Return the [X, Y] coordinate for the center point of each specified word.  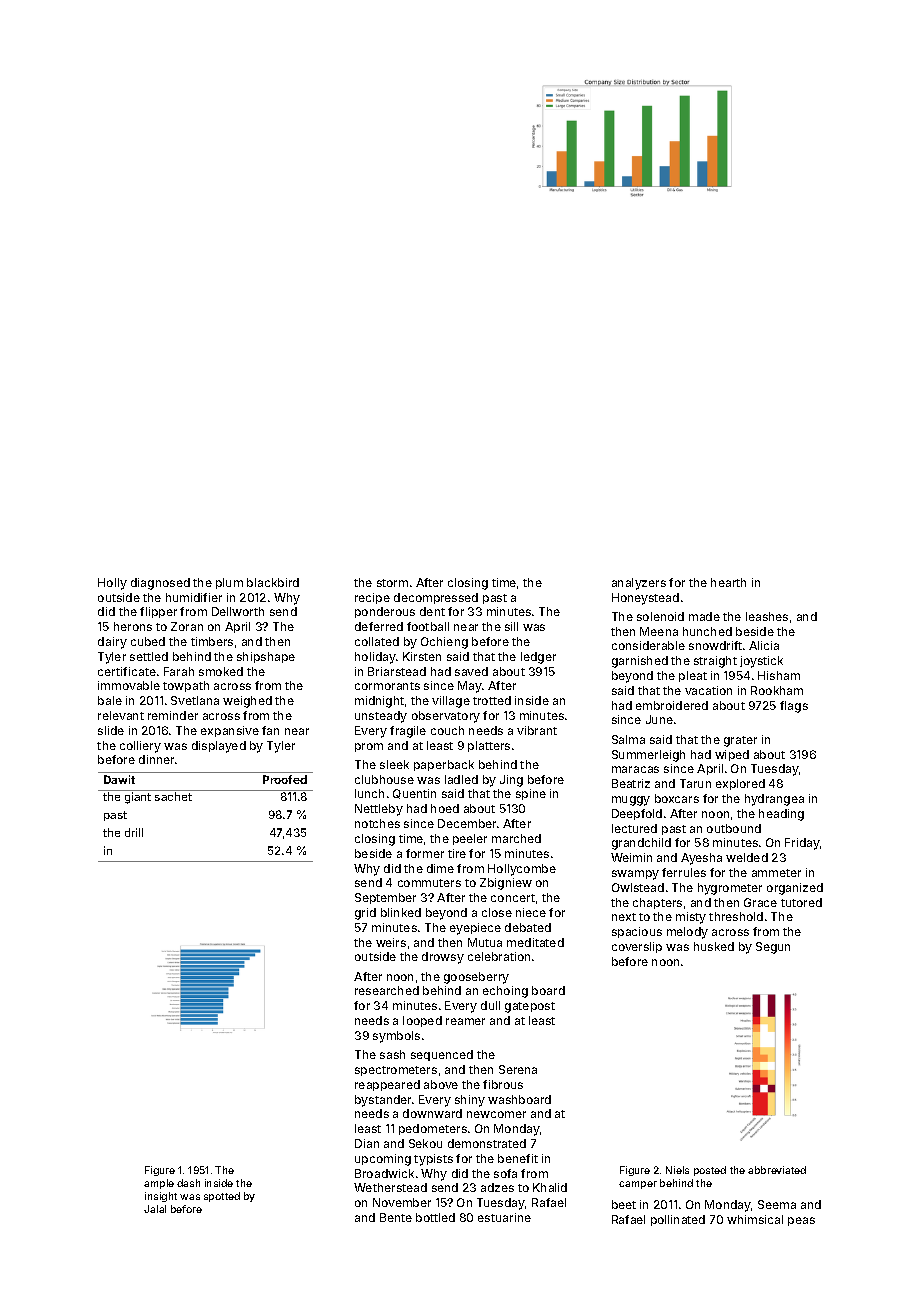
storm [392, 583]
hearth [728, 582]
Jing [511, 781]
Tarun [695, 783]
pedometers [433, 1129]
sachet [173, 796]
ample [159, 1184]
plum [229, 583]
